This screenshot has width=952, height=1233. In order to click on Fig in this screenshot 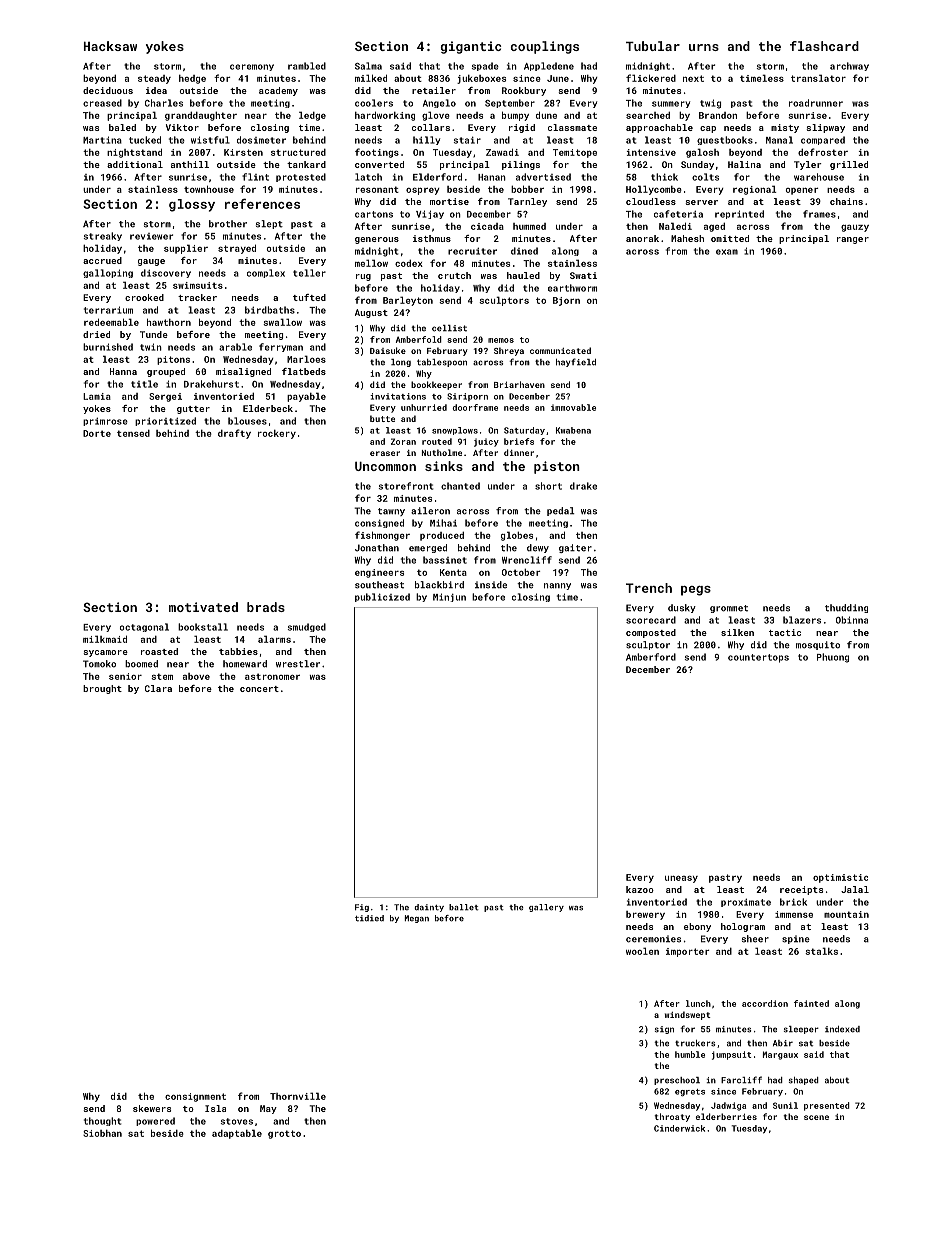, I will do `click(362, 908)`.
